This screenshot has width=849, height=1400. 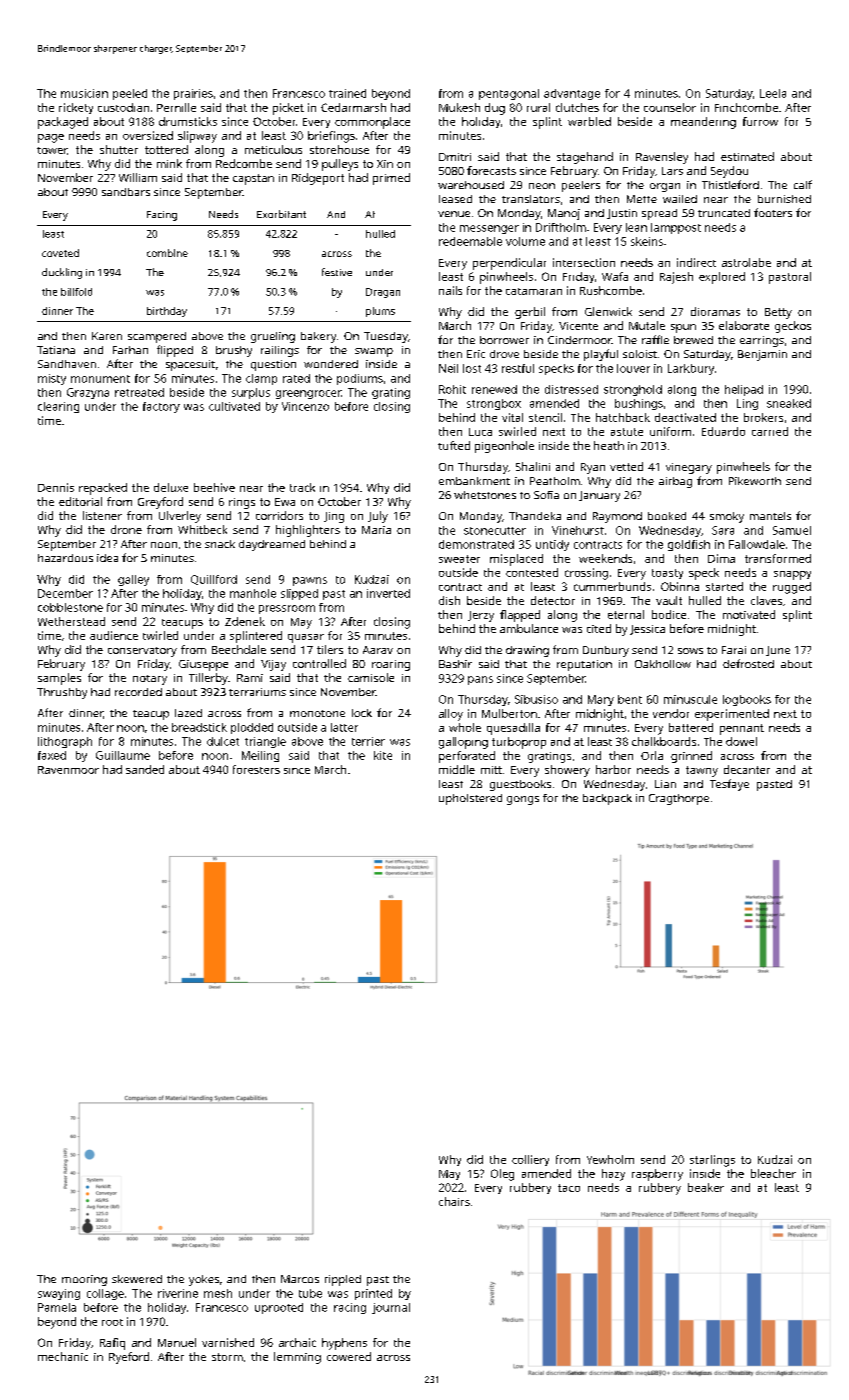 I want to click on footers, so click(x=773, y=212).
